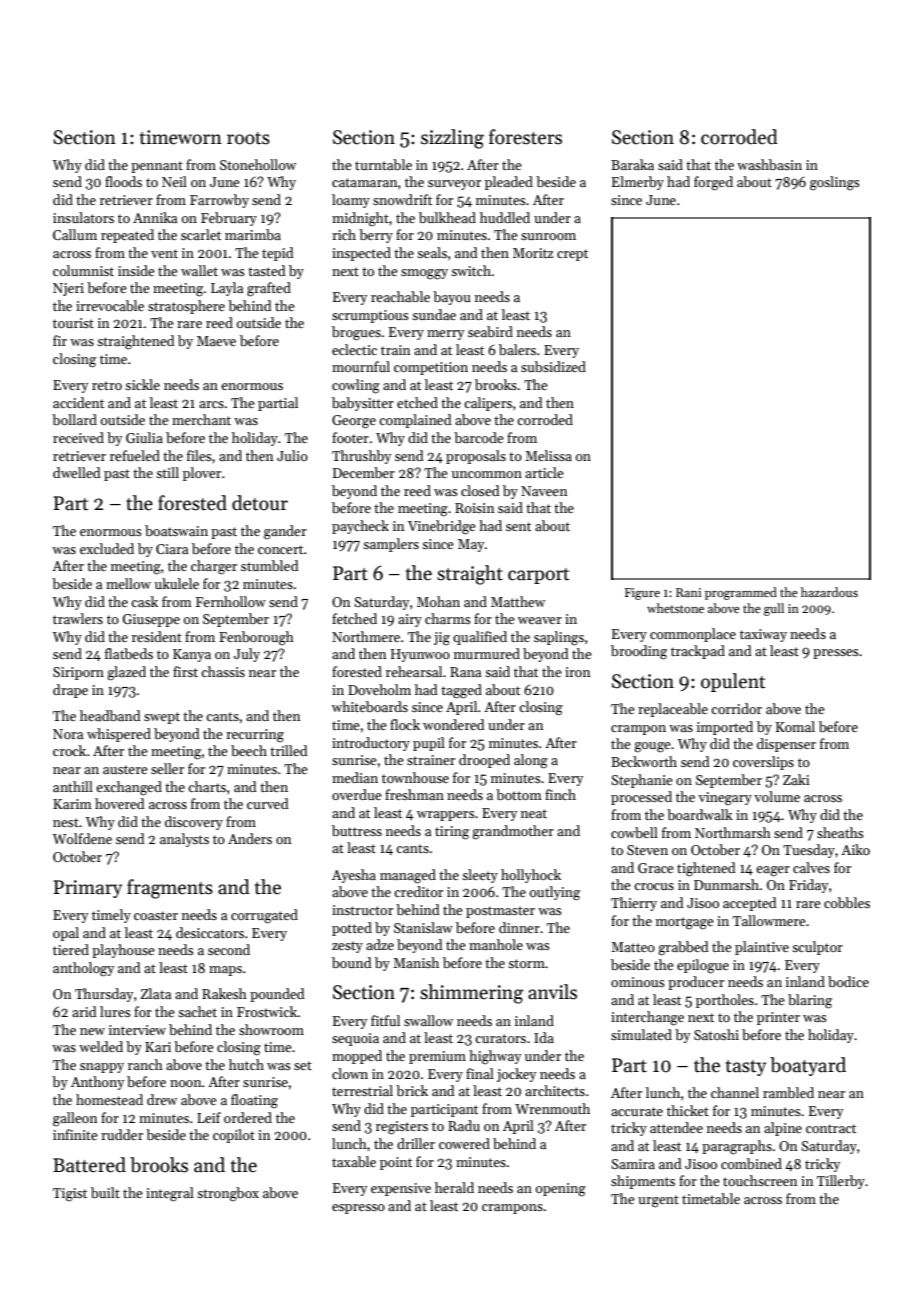  What do you see at coordinates (247, 655) in the image?
I see `July` at bounding box center [247, 655].
